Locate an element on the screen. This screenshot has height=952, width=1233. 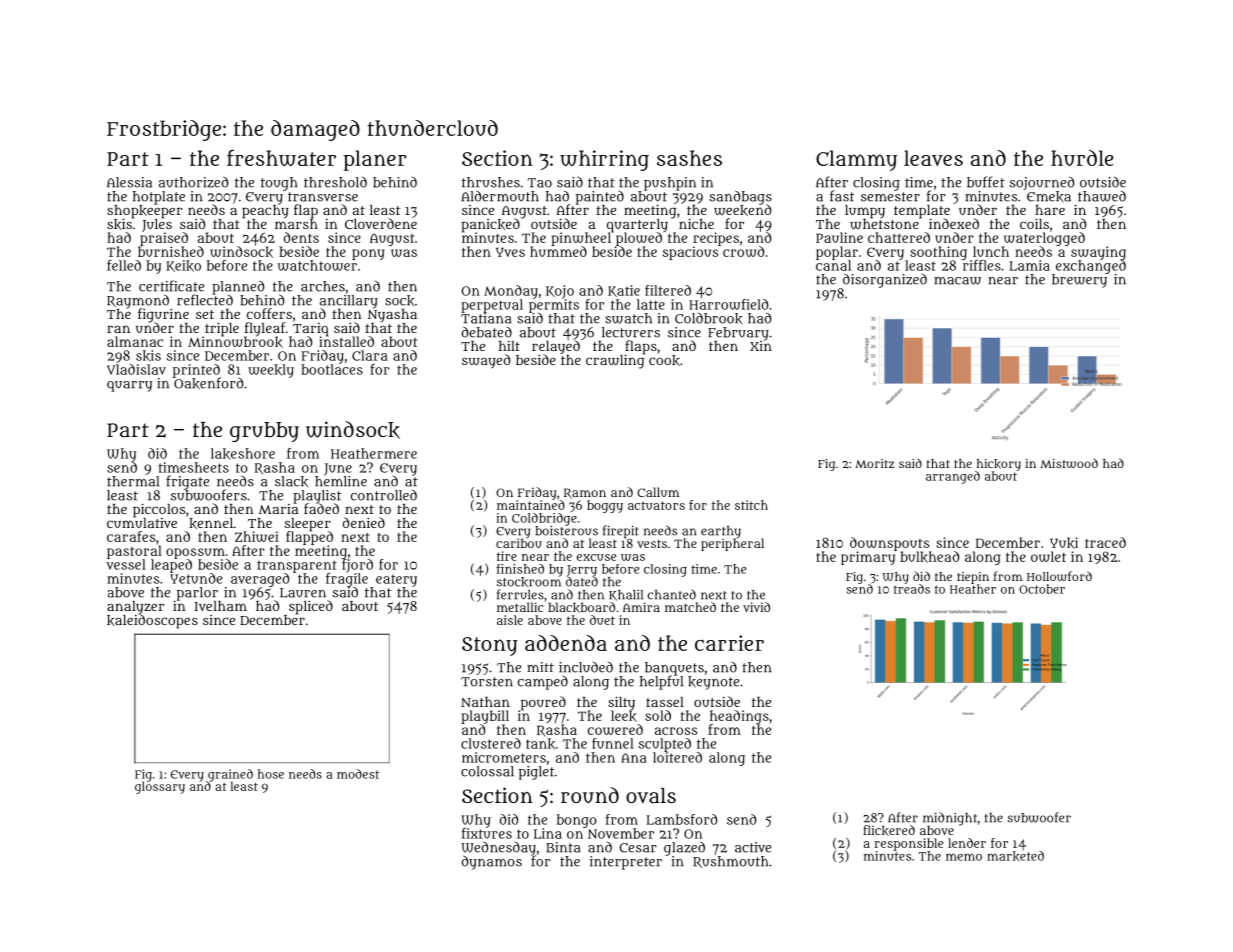
macaw is located at coordinates (957, 280).
